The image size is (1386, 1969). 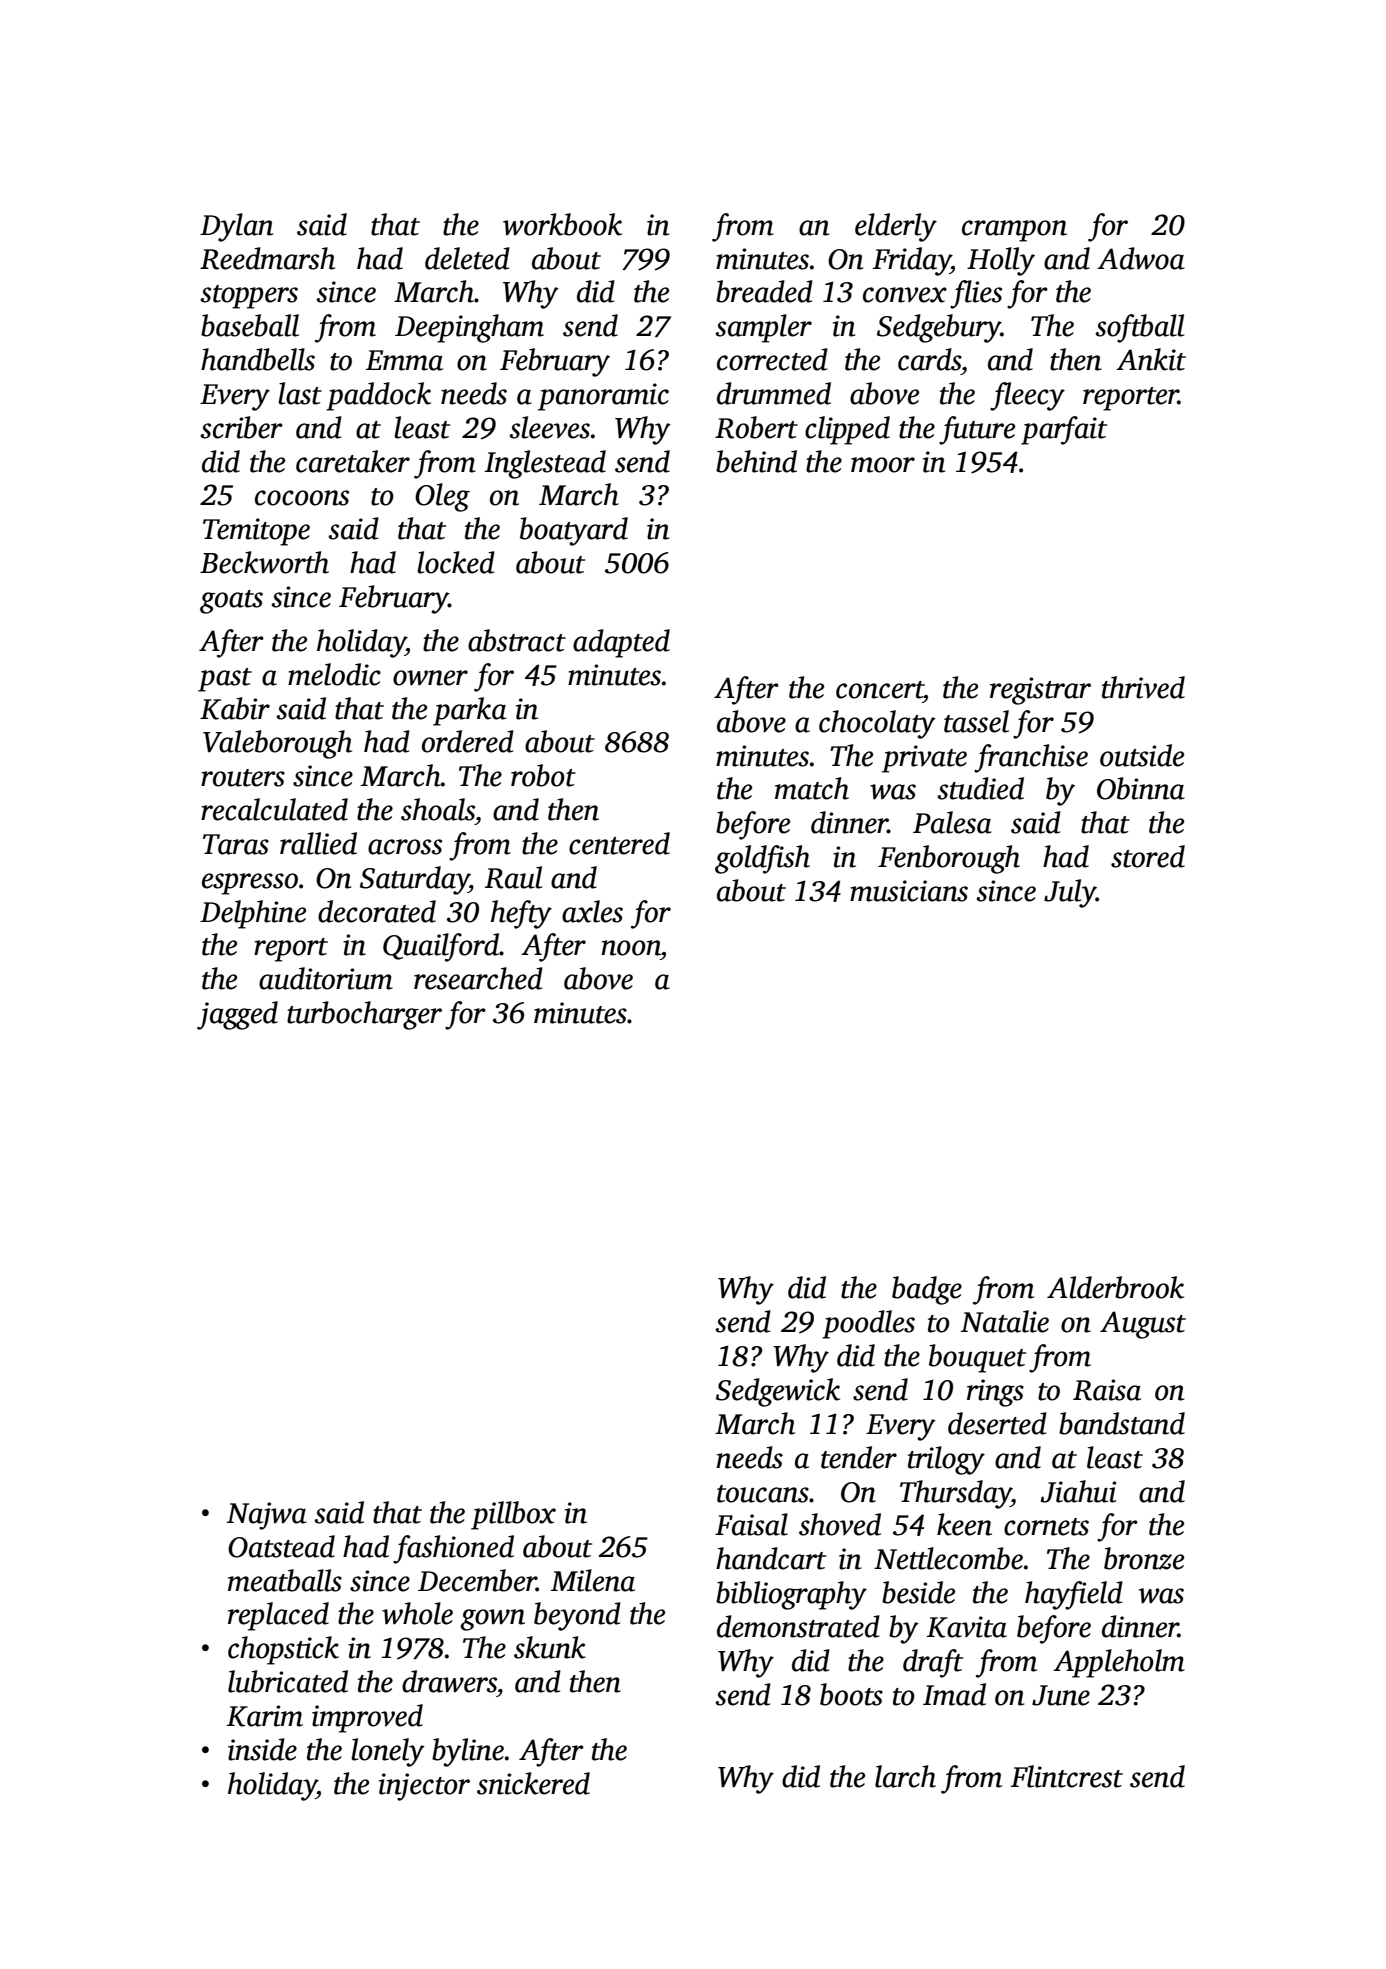 I want to click on turbocharger, so click(x=364, y=1015).
